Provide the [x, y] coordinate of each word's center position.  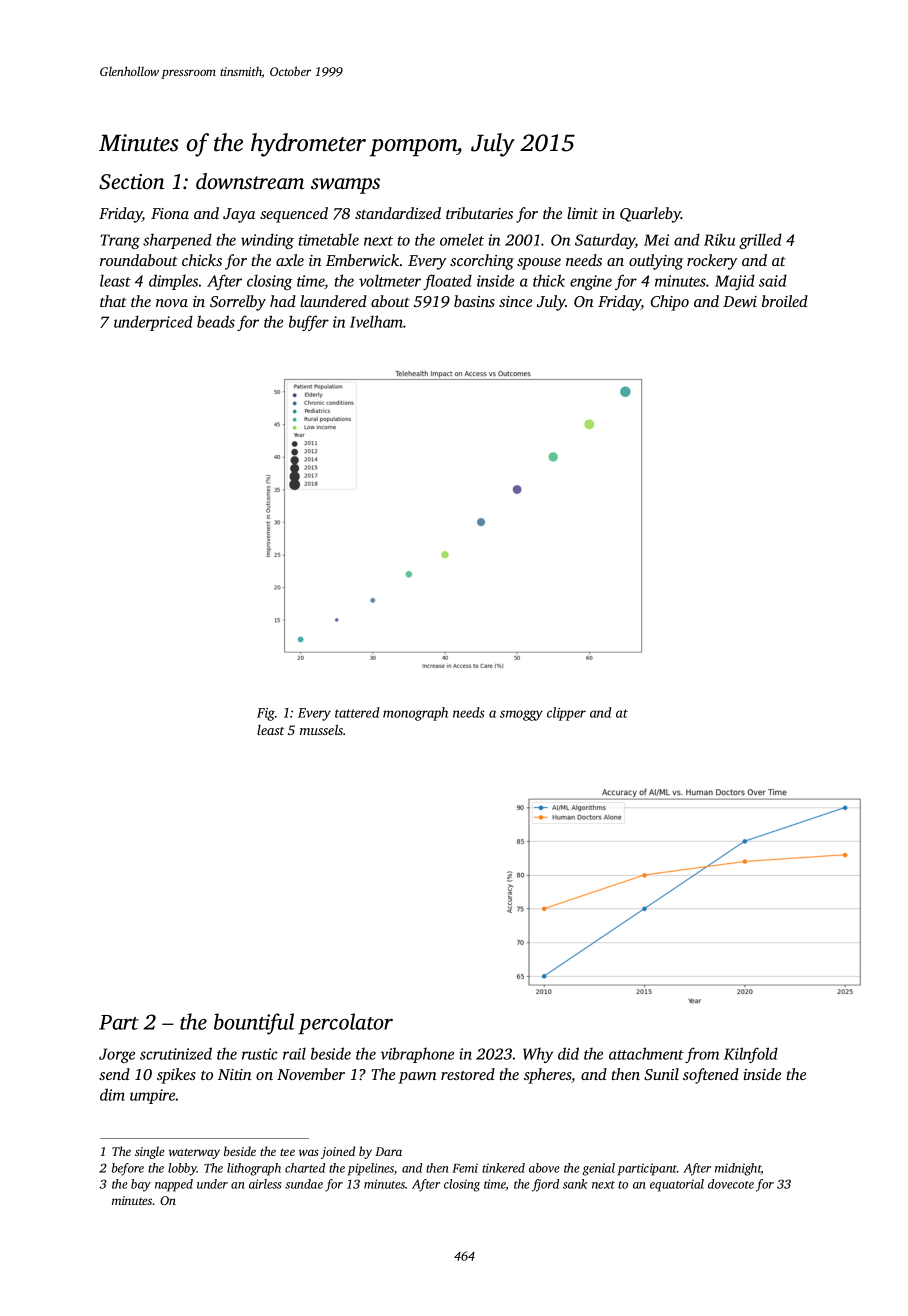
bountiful [254, 1024]
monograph [415, 714]
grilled [760, 241]
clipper [566, 714]
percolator [345, 1023]
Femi [465, 1168]
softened [711, 1076]
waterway [194, 1153]
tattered [357, 712]
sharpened [177, 241]
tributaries [479, 213]
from [702, 1055]
